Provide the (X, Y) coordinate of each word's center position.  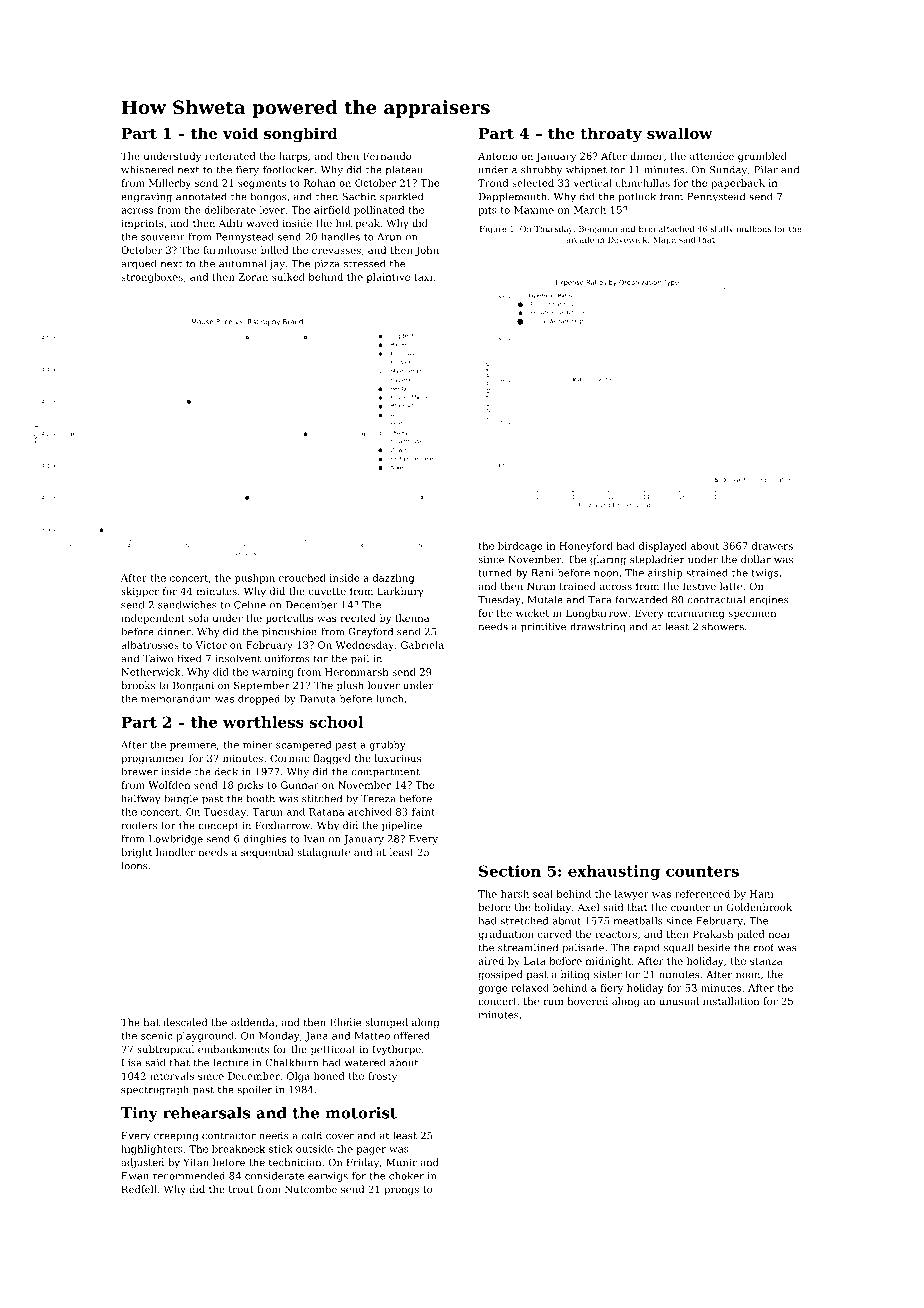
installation (731, 1001)
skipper (140, 592)
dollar (756, 559)
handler (175, 852)
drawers (772, 546)
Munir (401, 1162)
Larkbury (400, 592)
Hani (762, 894)
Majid (664, 240)
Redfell (139, 1189)
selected (533, 183)
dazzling (393, 579)
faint (423, 812)
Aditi (231, 223)
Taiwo (158, 659)
